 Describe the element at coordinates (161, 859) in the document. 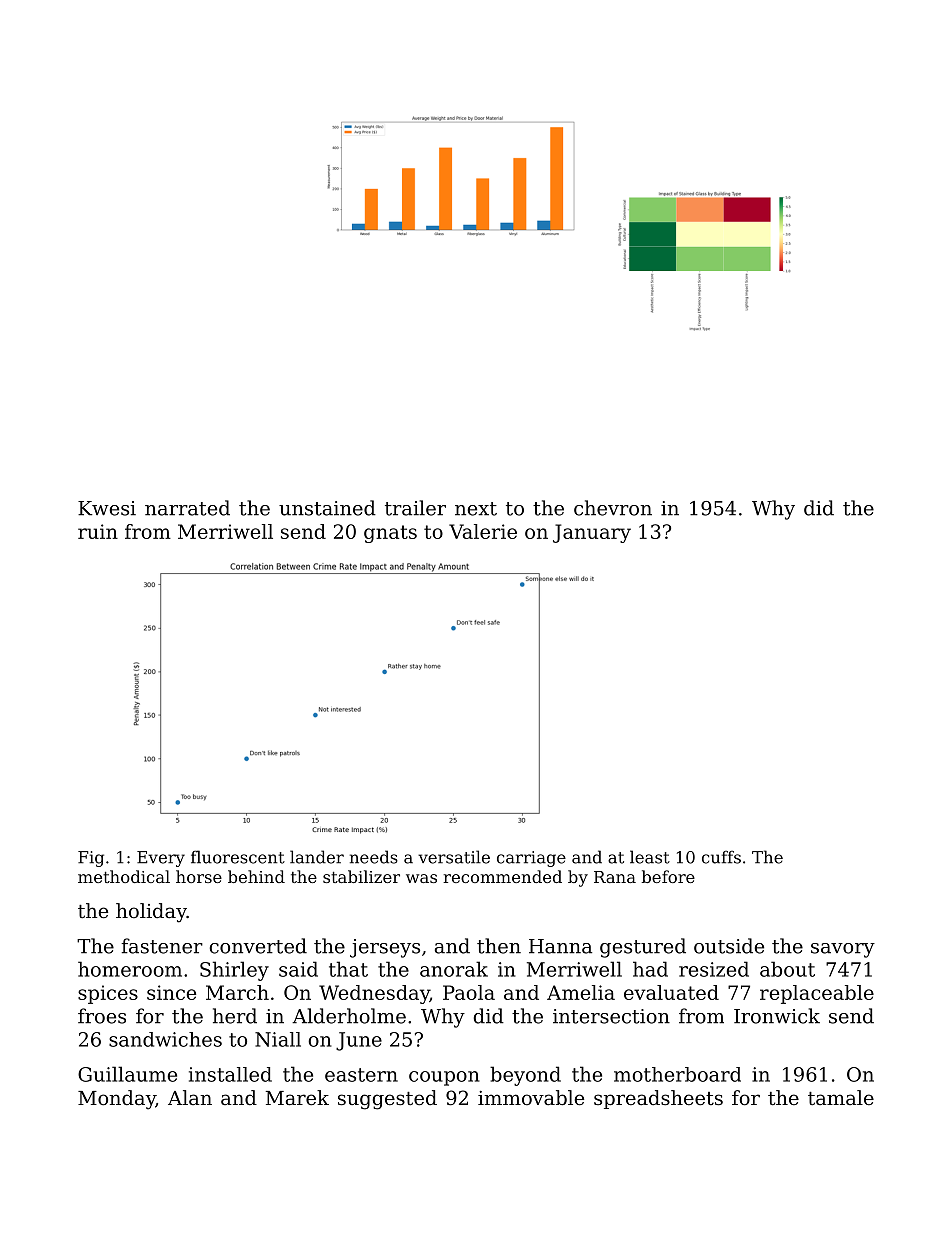

I see `Every` at that location.
